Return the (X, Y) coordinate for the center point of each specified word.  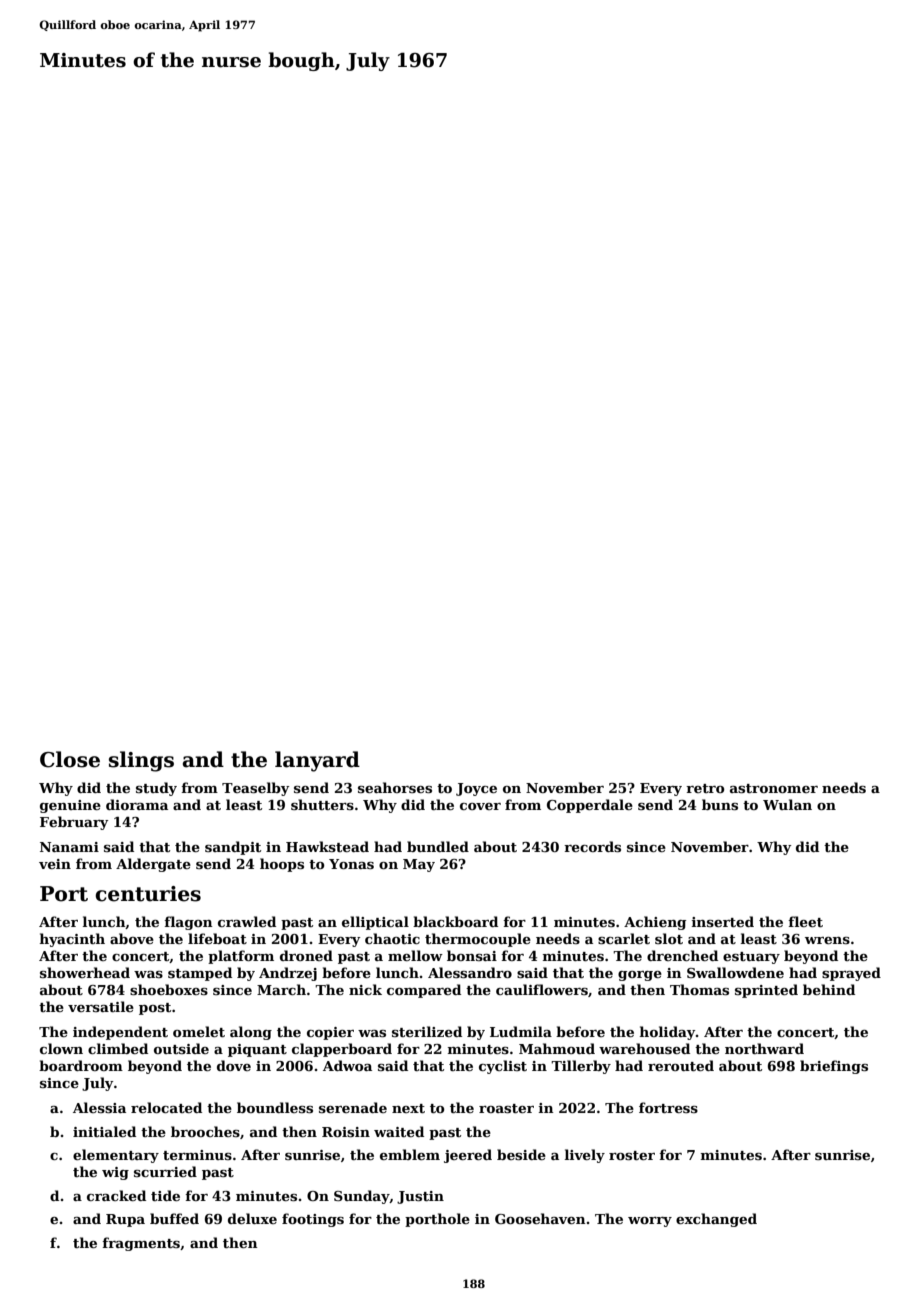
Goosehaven (540, 1218)
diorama (137, 804)
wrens (827, 940)
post (155, 1009)
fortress (668, 1107)
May (419, 865)
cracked (116, 1195)
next (408, 1108)
